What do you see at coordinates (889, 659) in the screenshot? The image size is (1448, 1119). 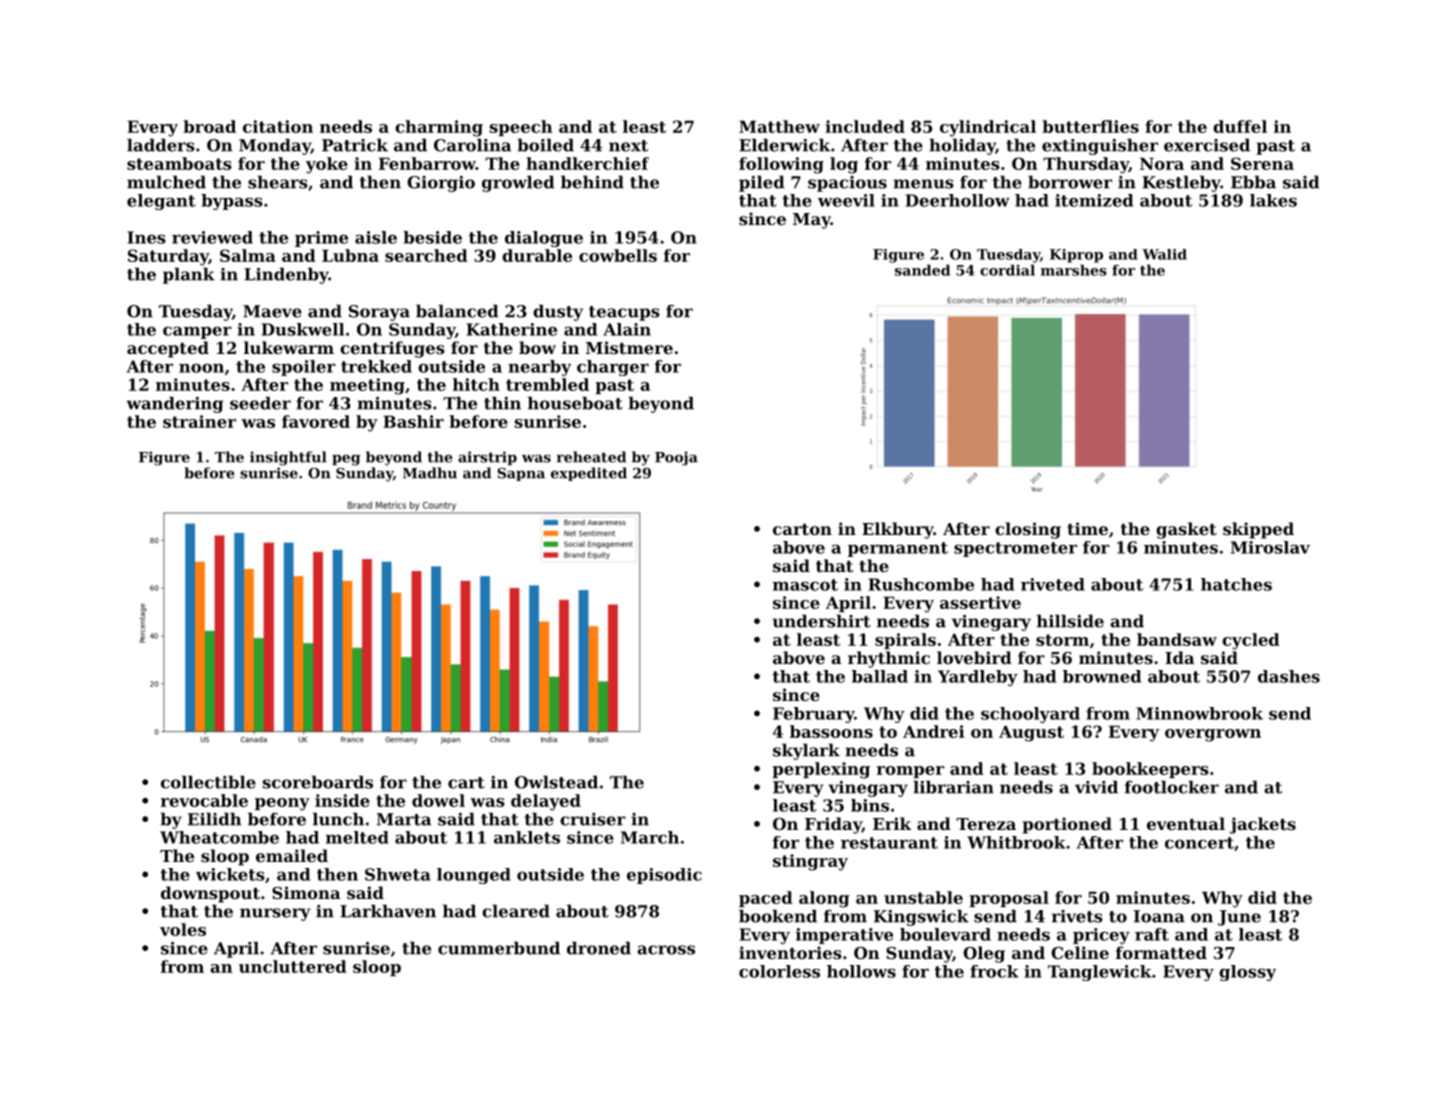 I see `rhythmic` at bounding box center [889, 659].
